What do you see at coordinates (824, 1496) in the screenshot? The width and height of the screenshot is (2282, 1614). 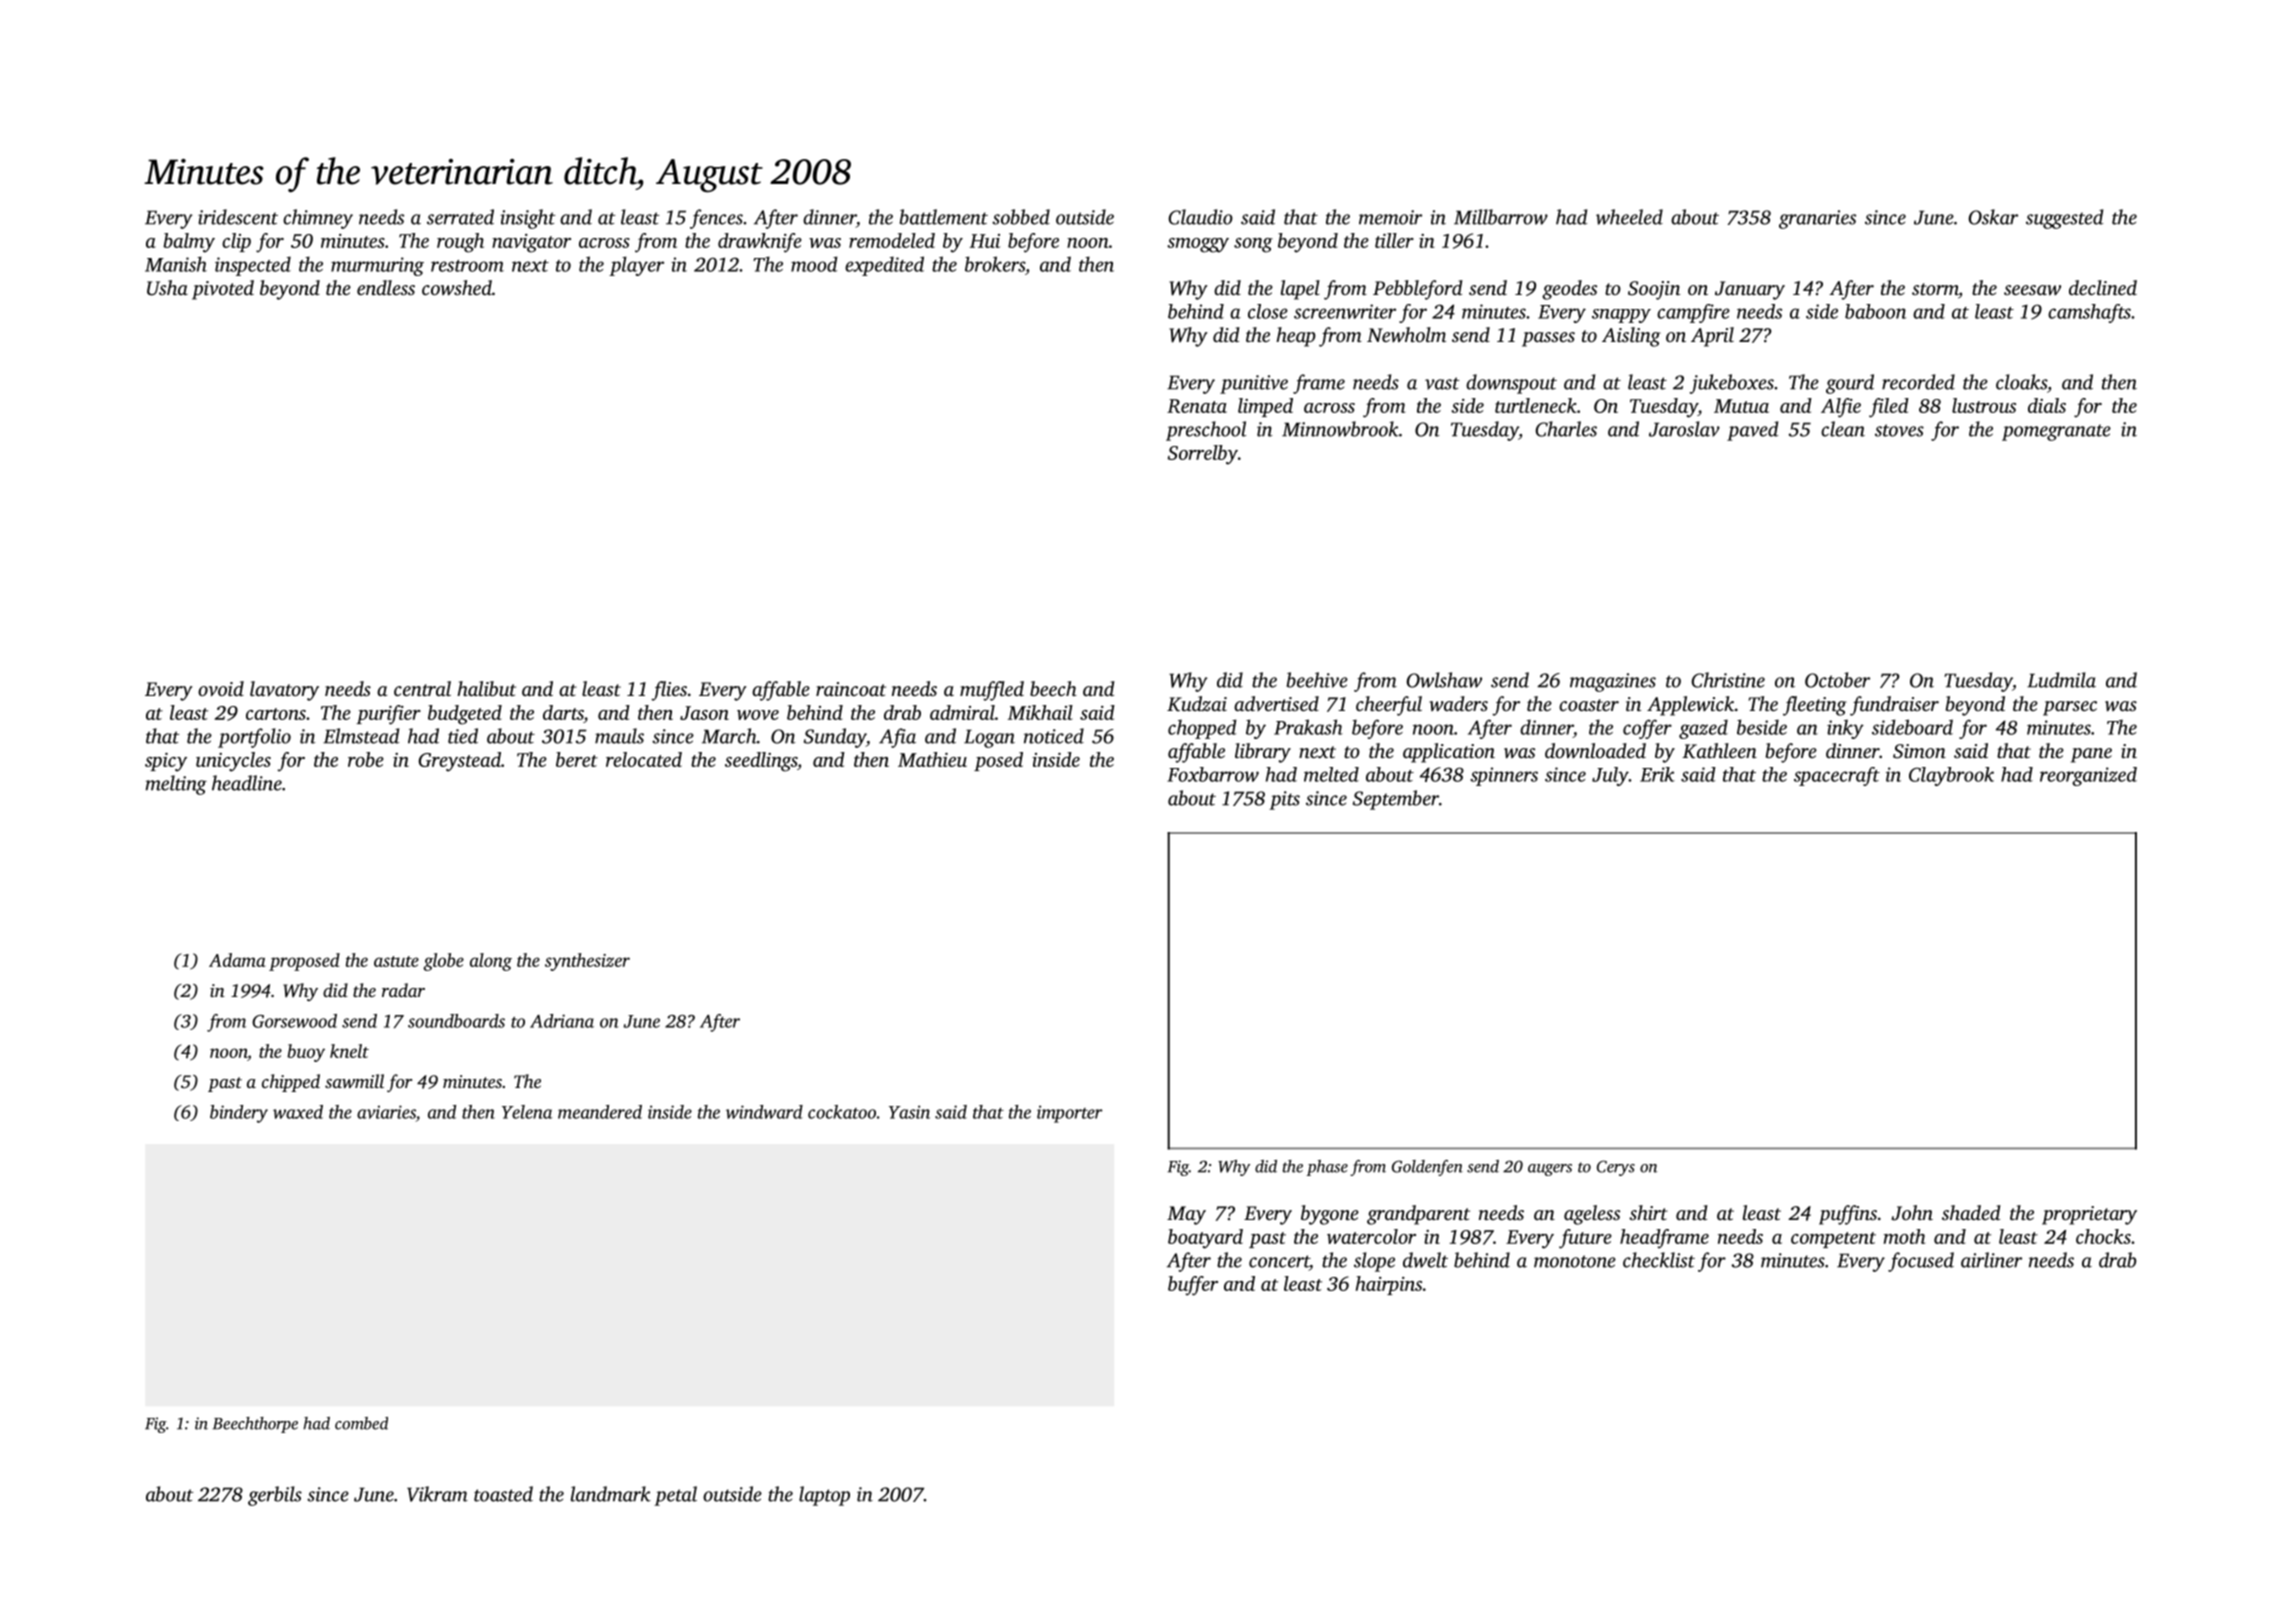 I see `laptop` at bounding box center [824, 1496].
